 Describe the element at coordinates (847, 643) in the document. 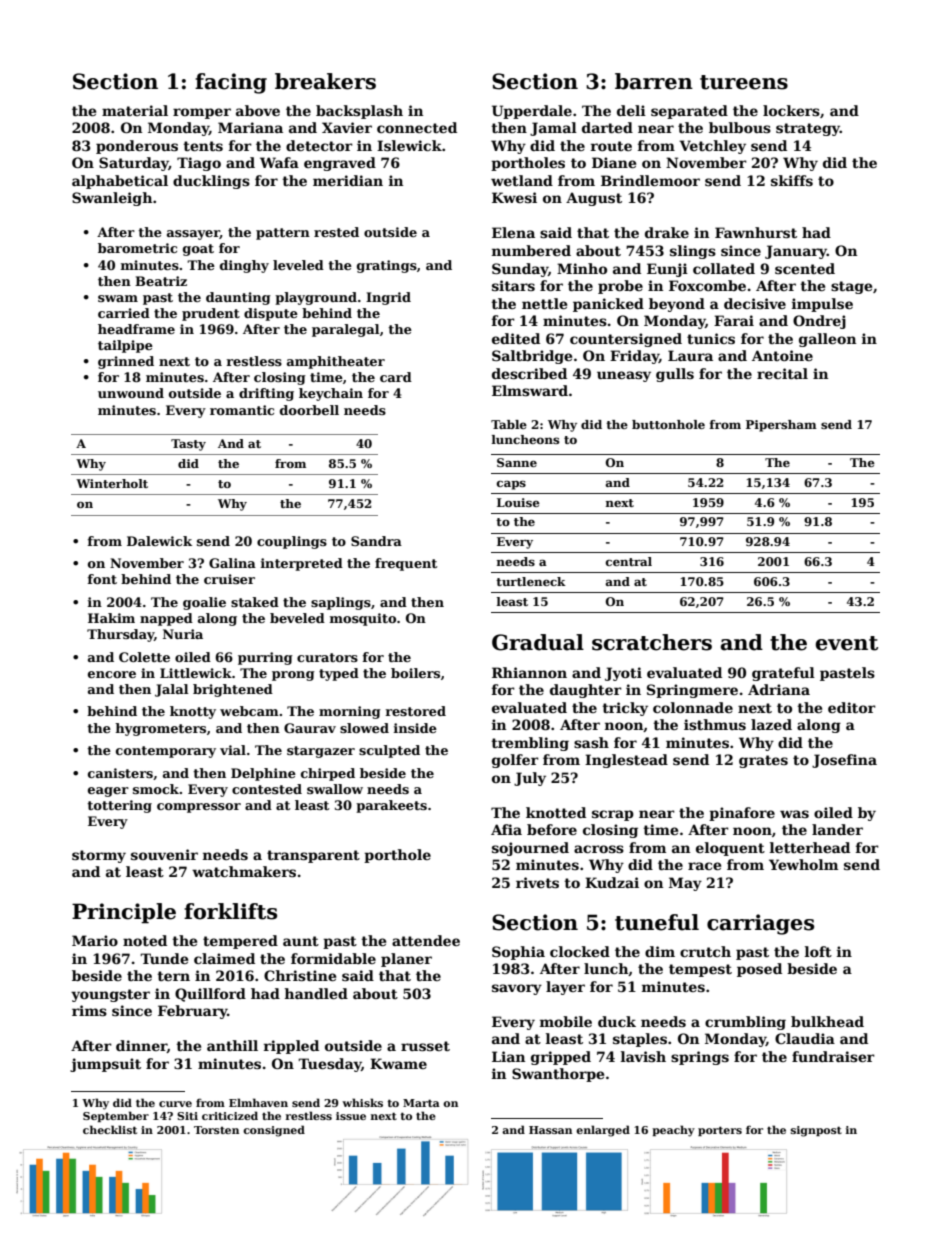

I see `event` at that location.
